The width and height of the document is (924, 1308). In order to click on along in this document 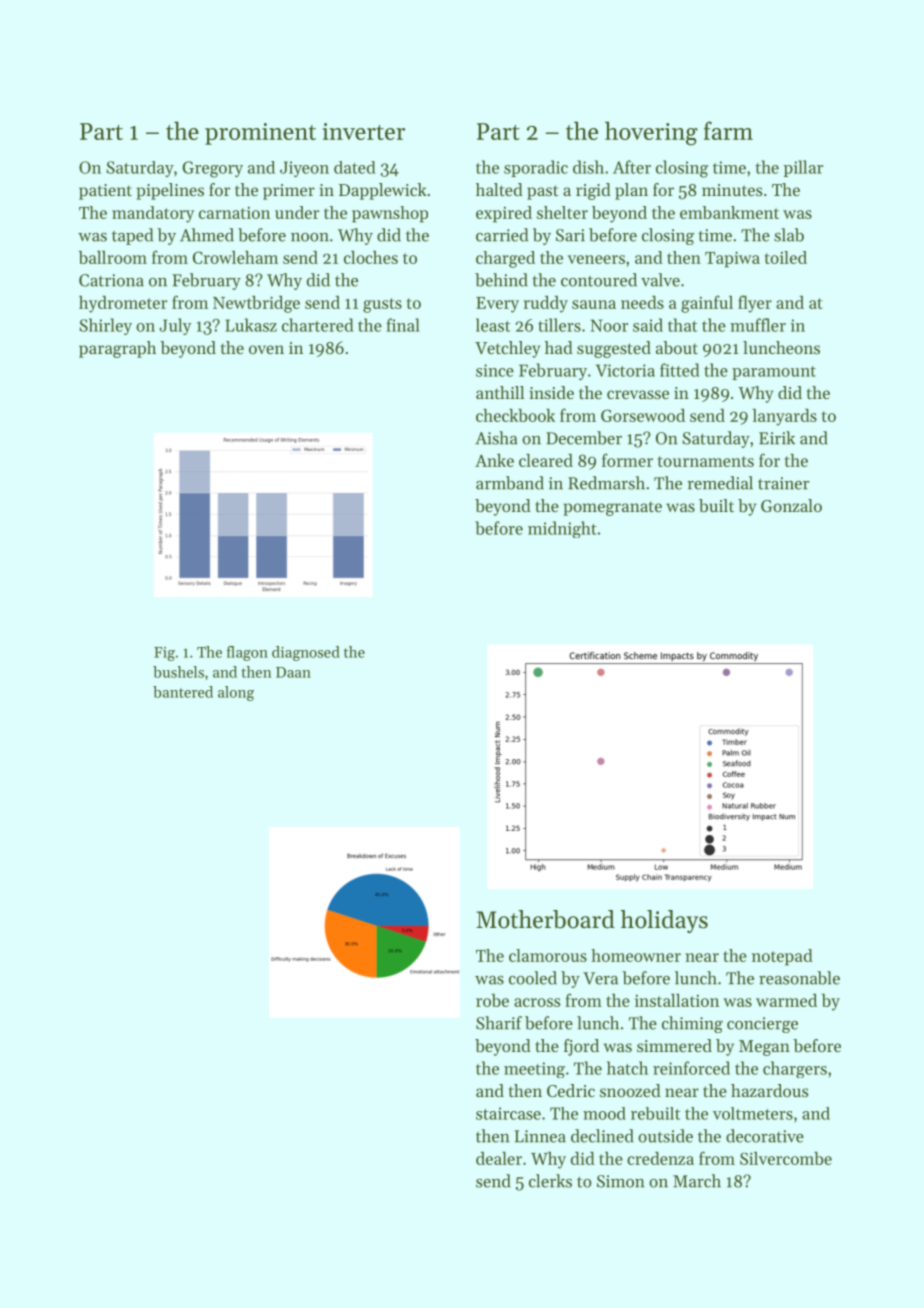, I will do `click(236, 693)`.
